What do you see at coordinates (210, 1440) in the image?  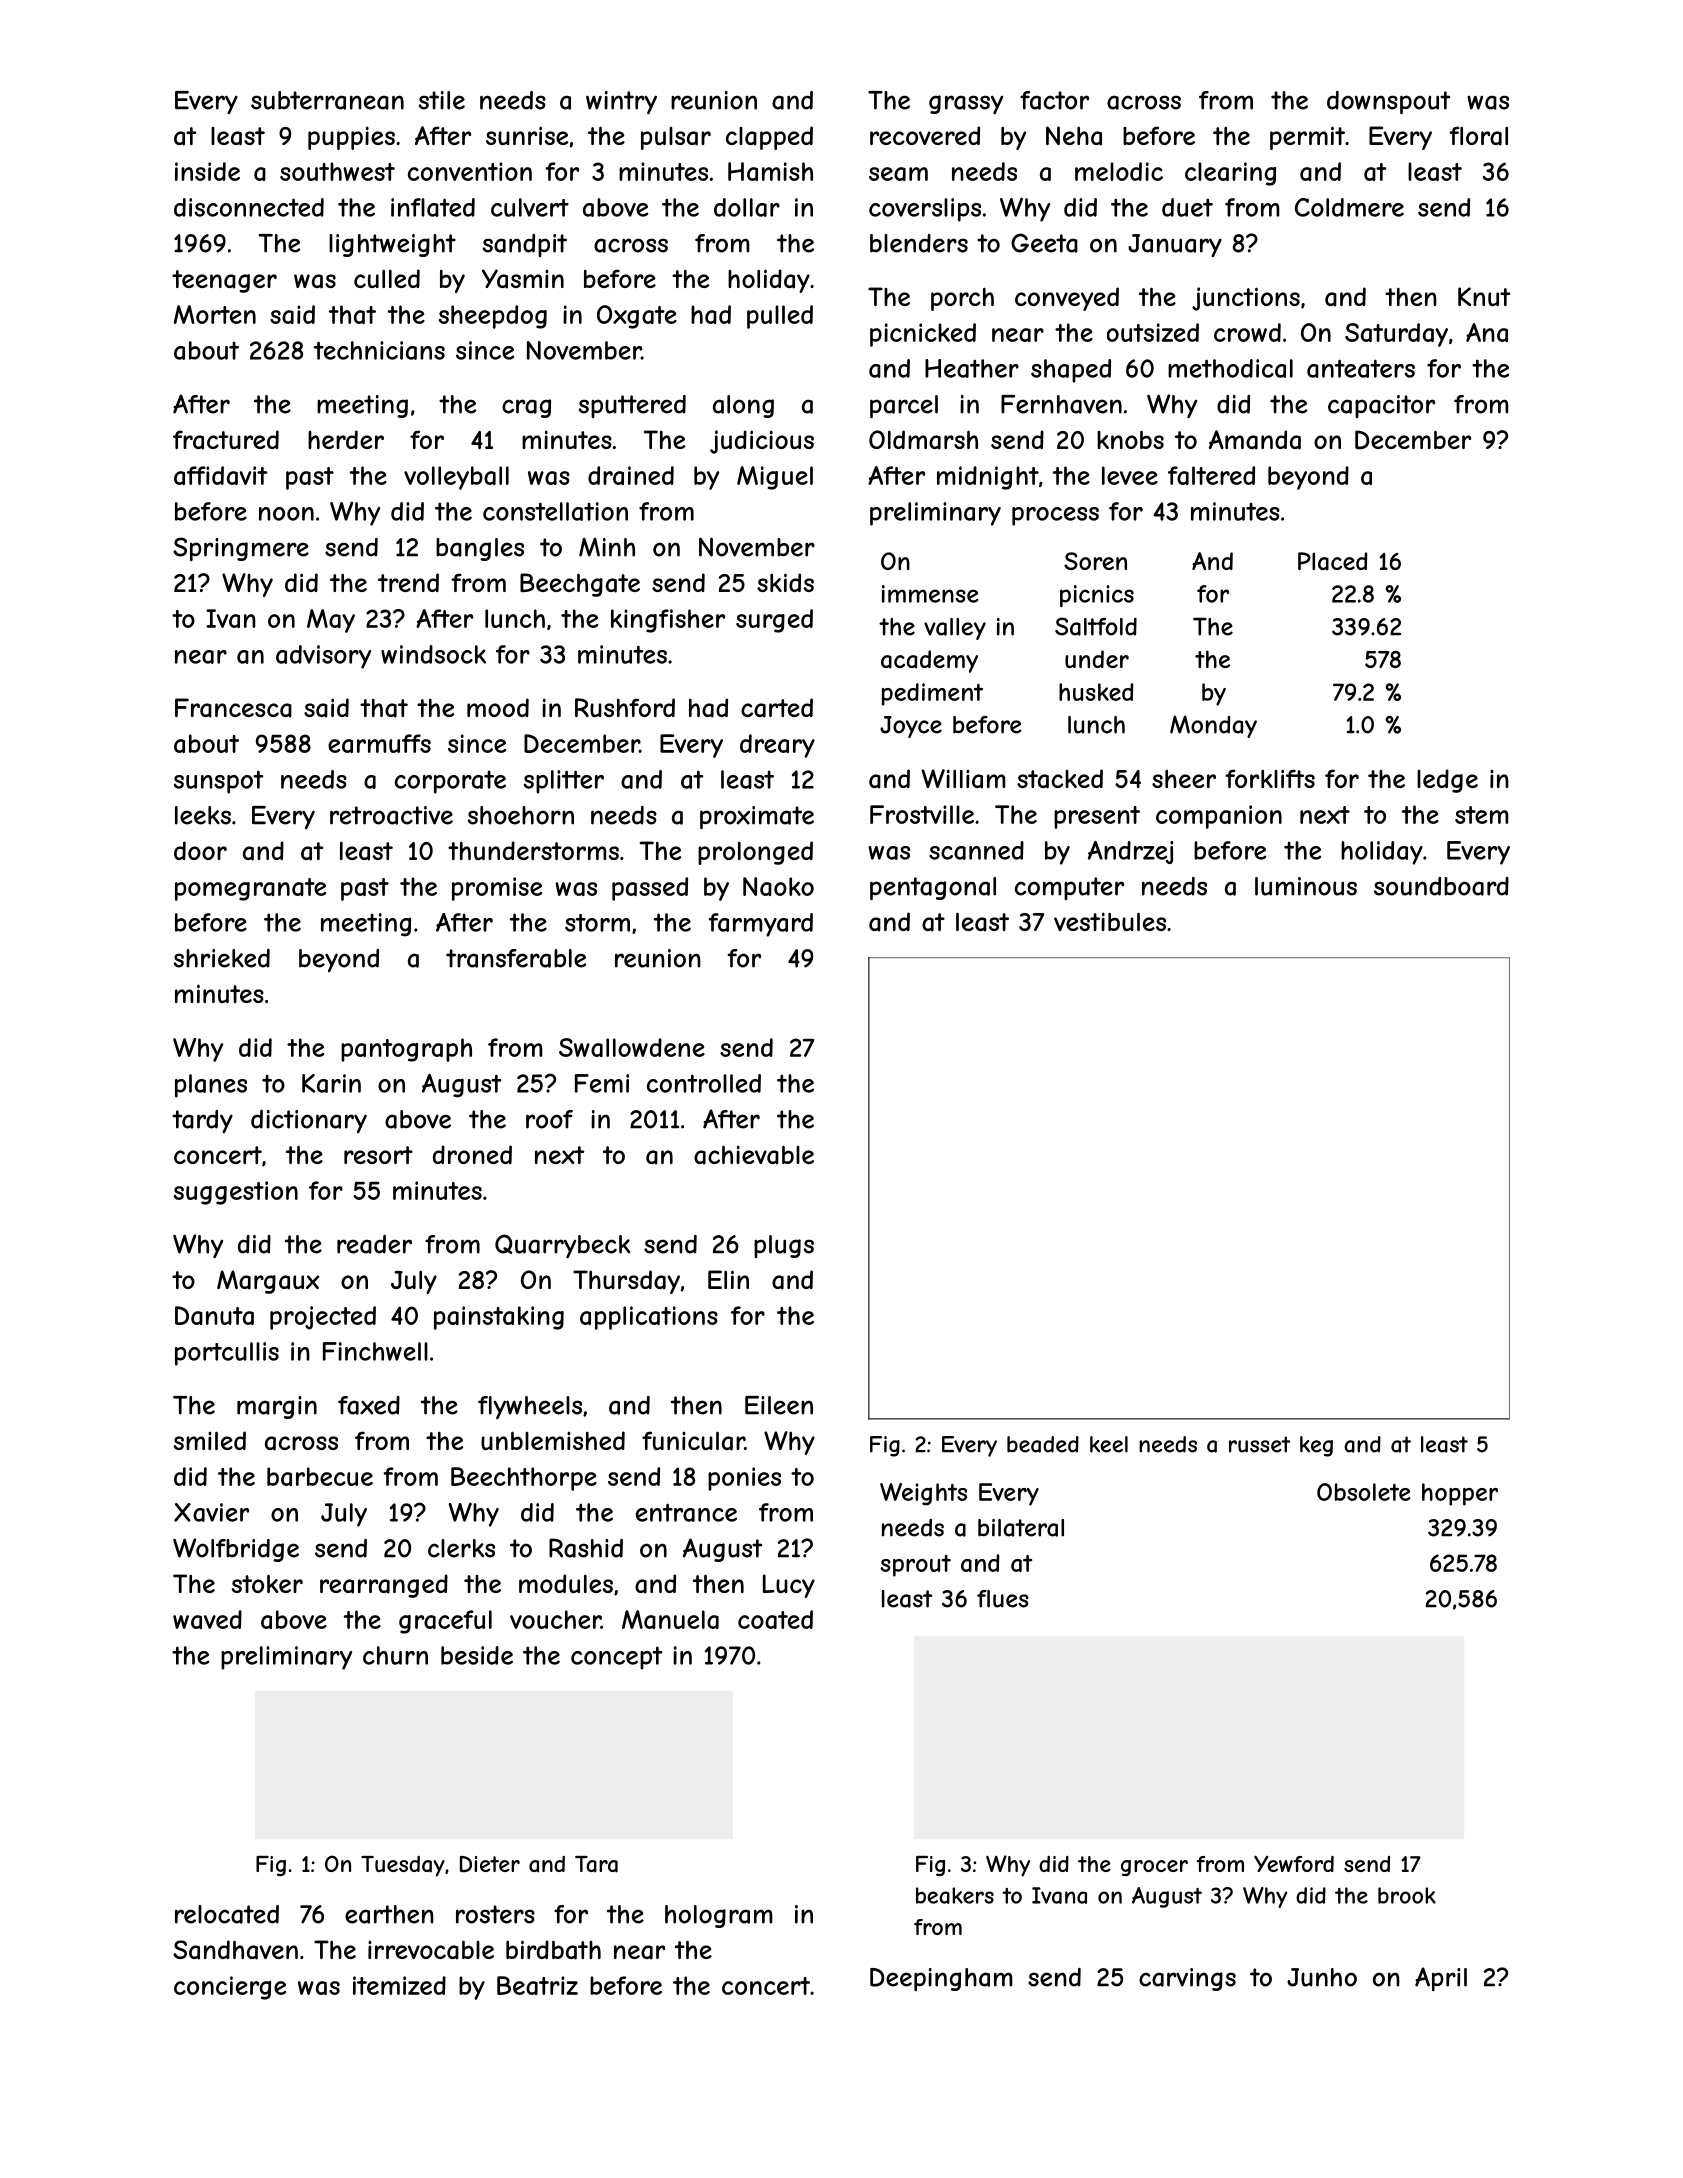 I see `smiled` at bounding box center [210, 1440].
